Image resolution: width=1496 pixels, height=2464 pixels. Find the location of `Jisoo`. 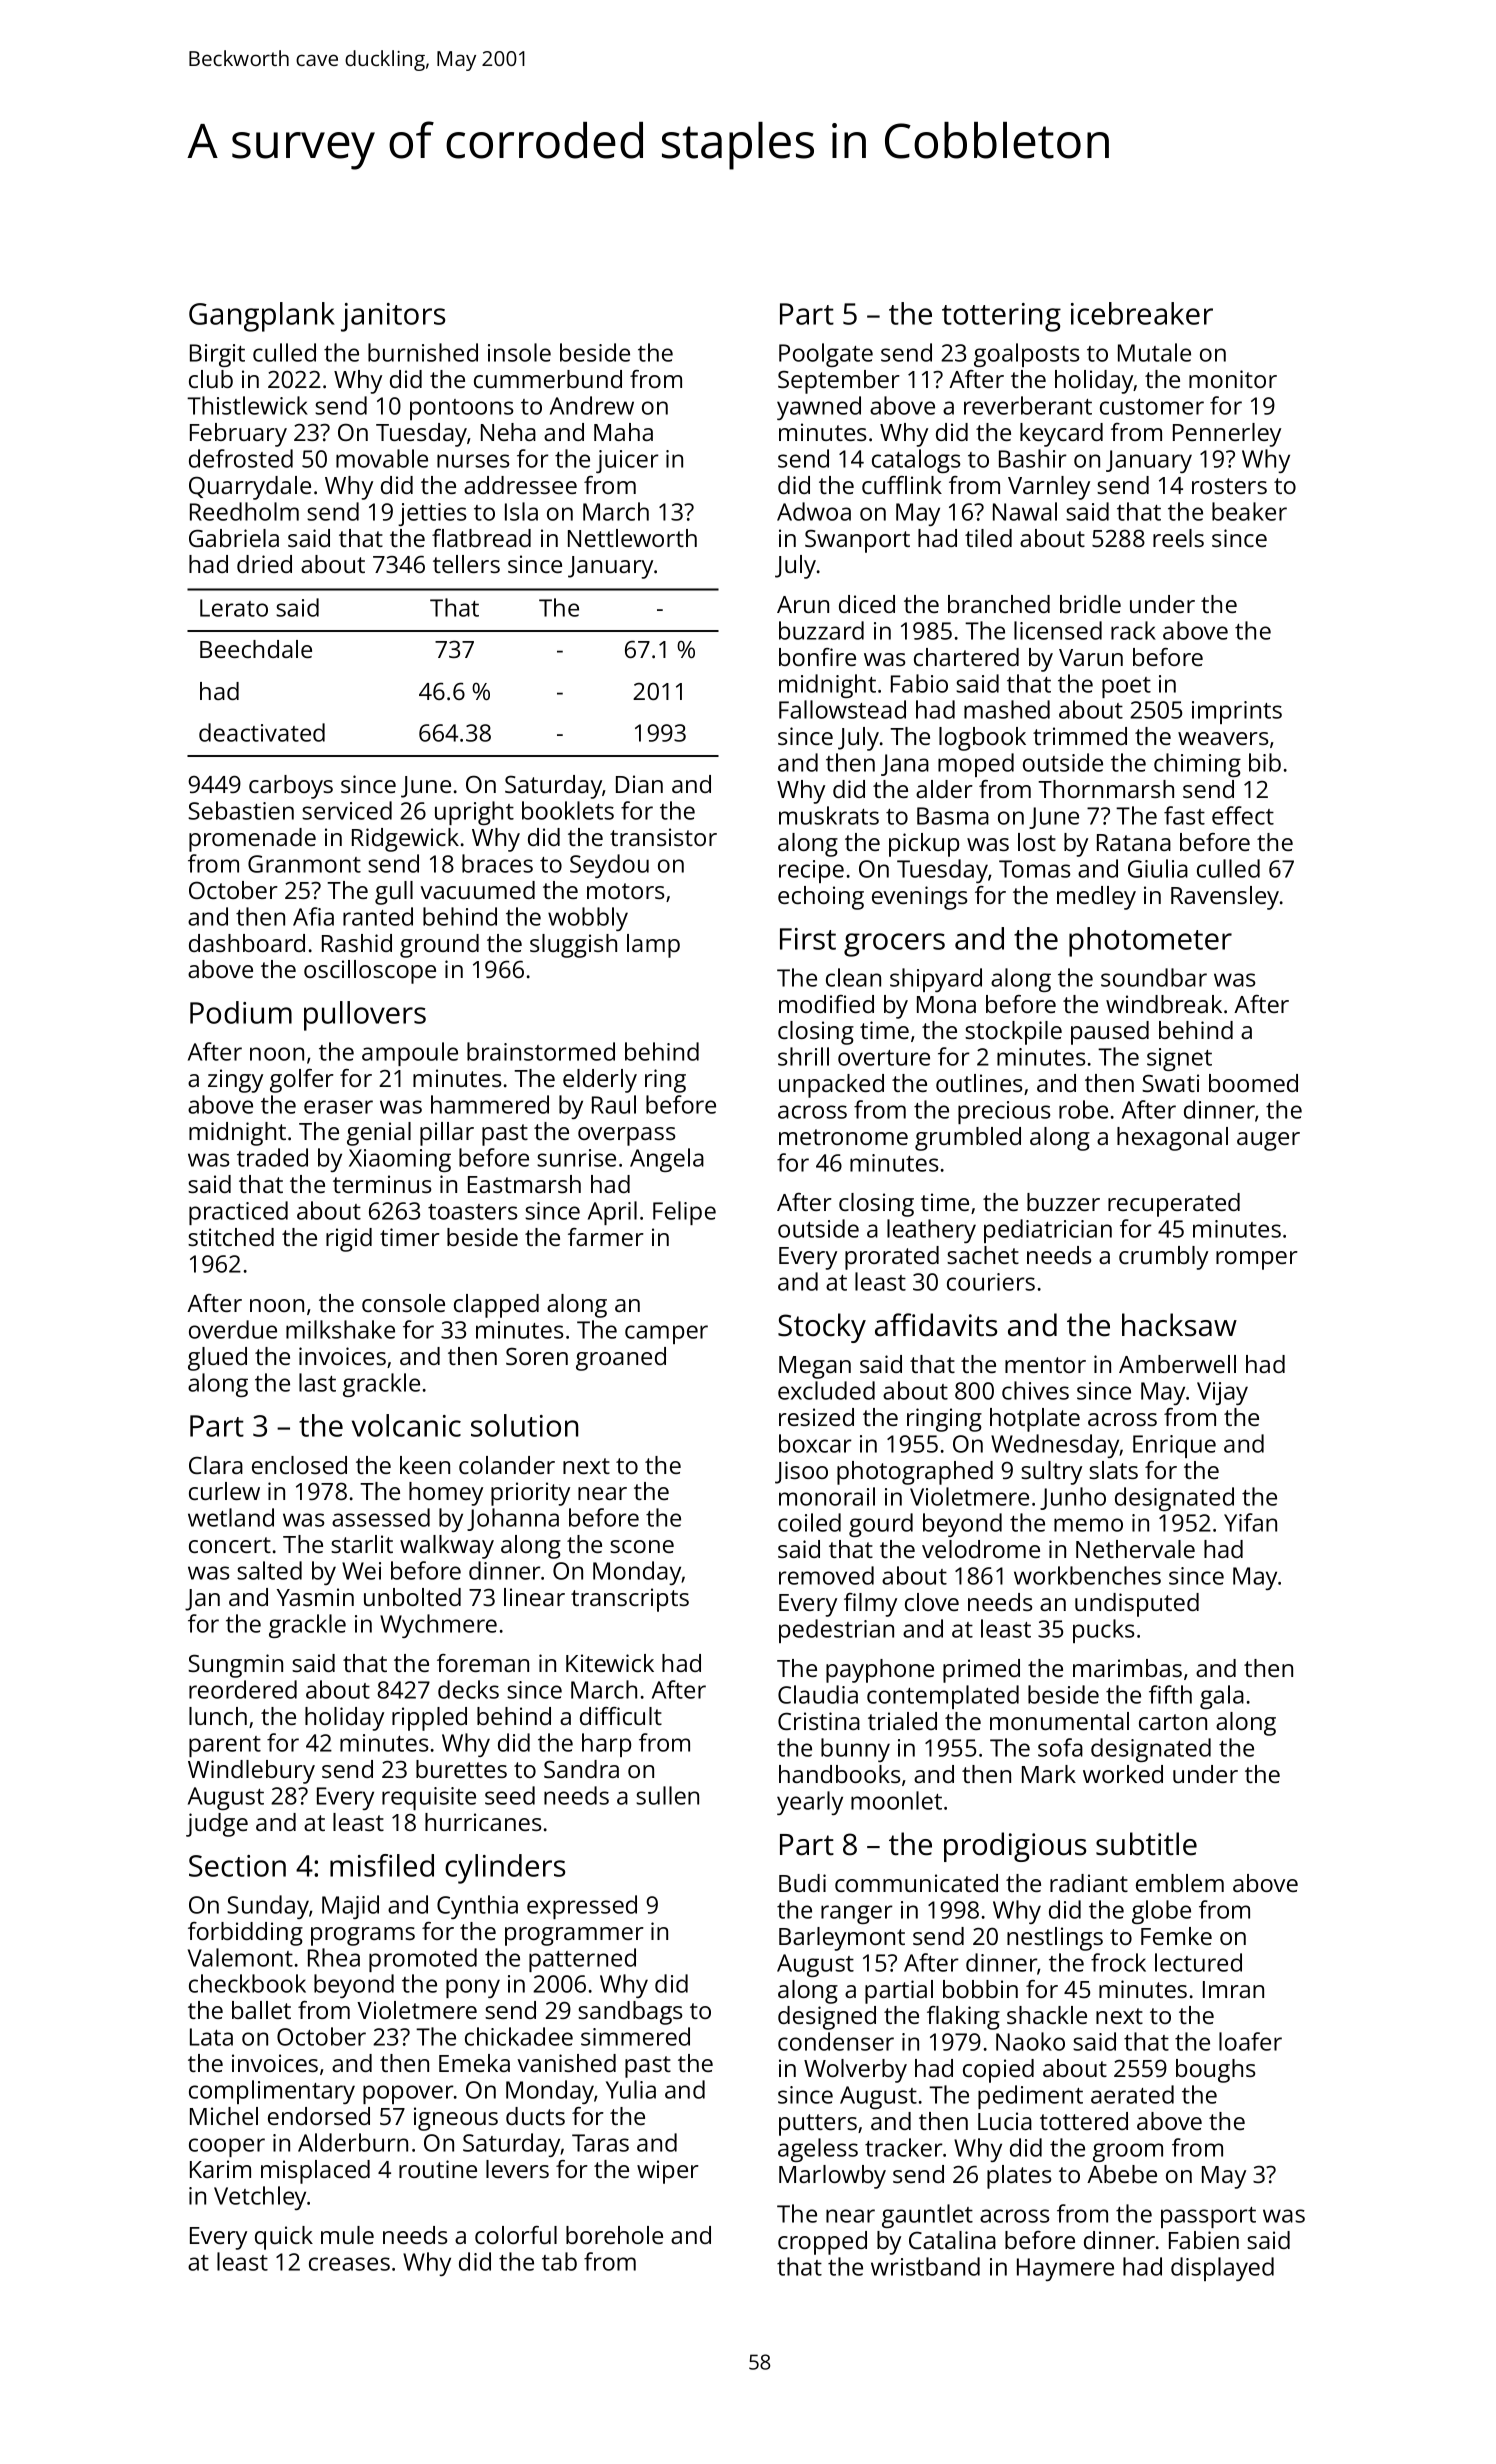

Jisoo is located at coordinates (801, 1472).
